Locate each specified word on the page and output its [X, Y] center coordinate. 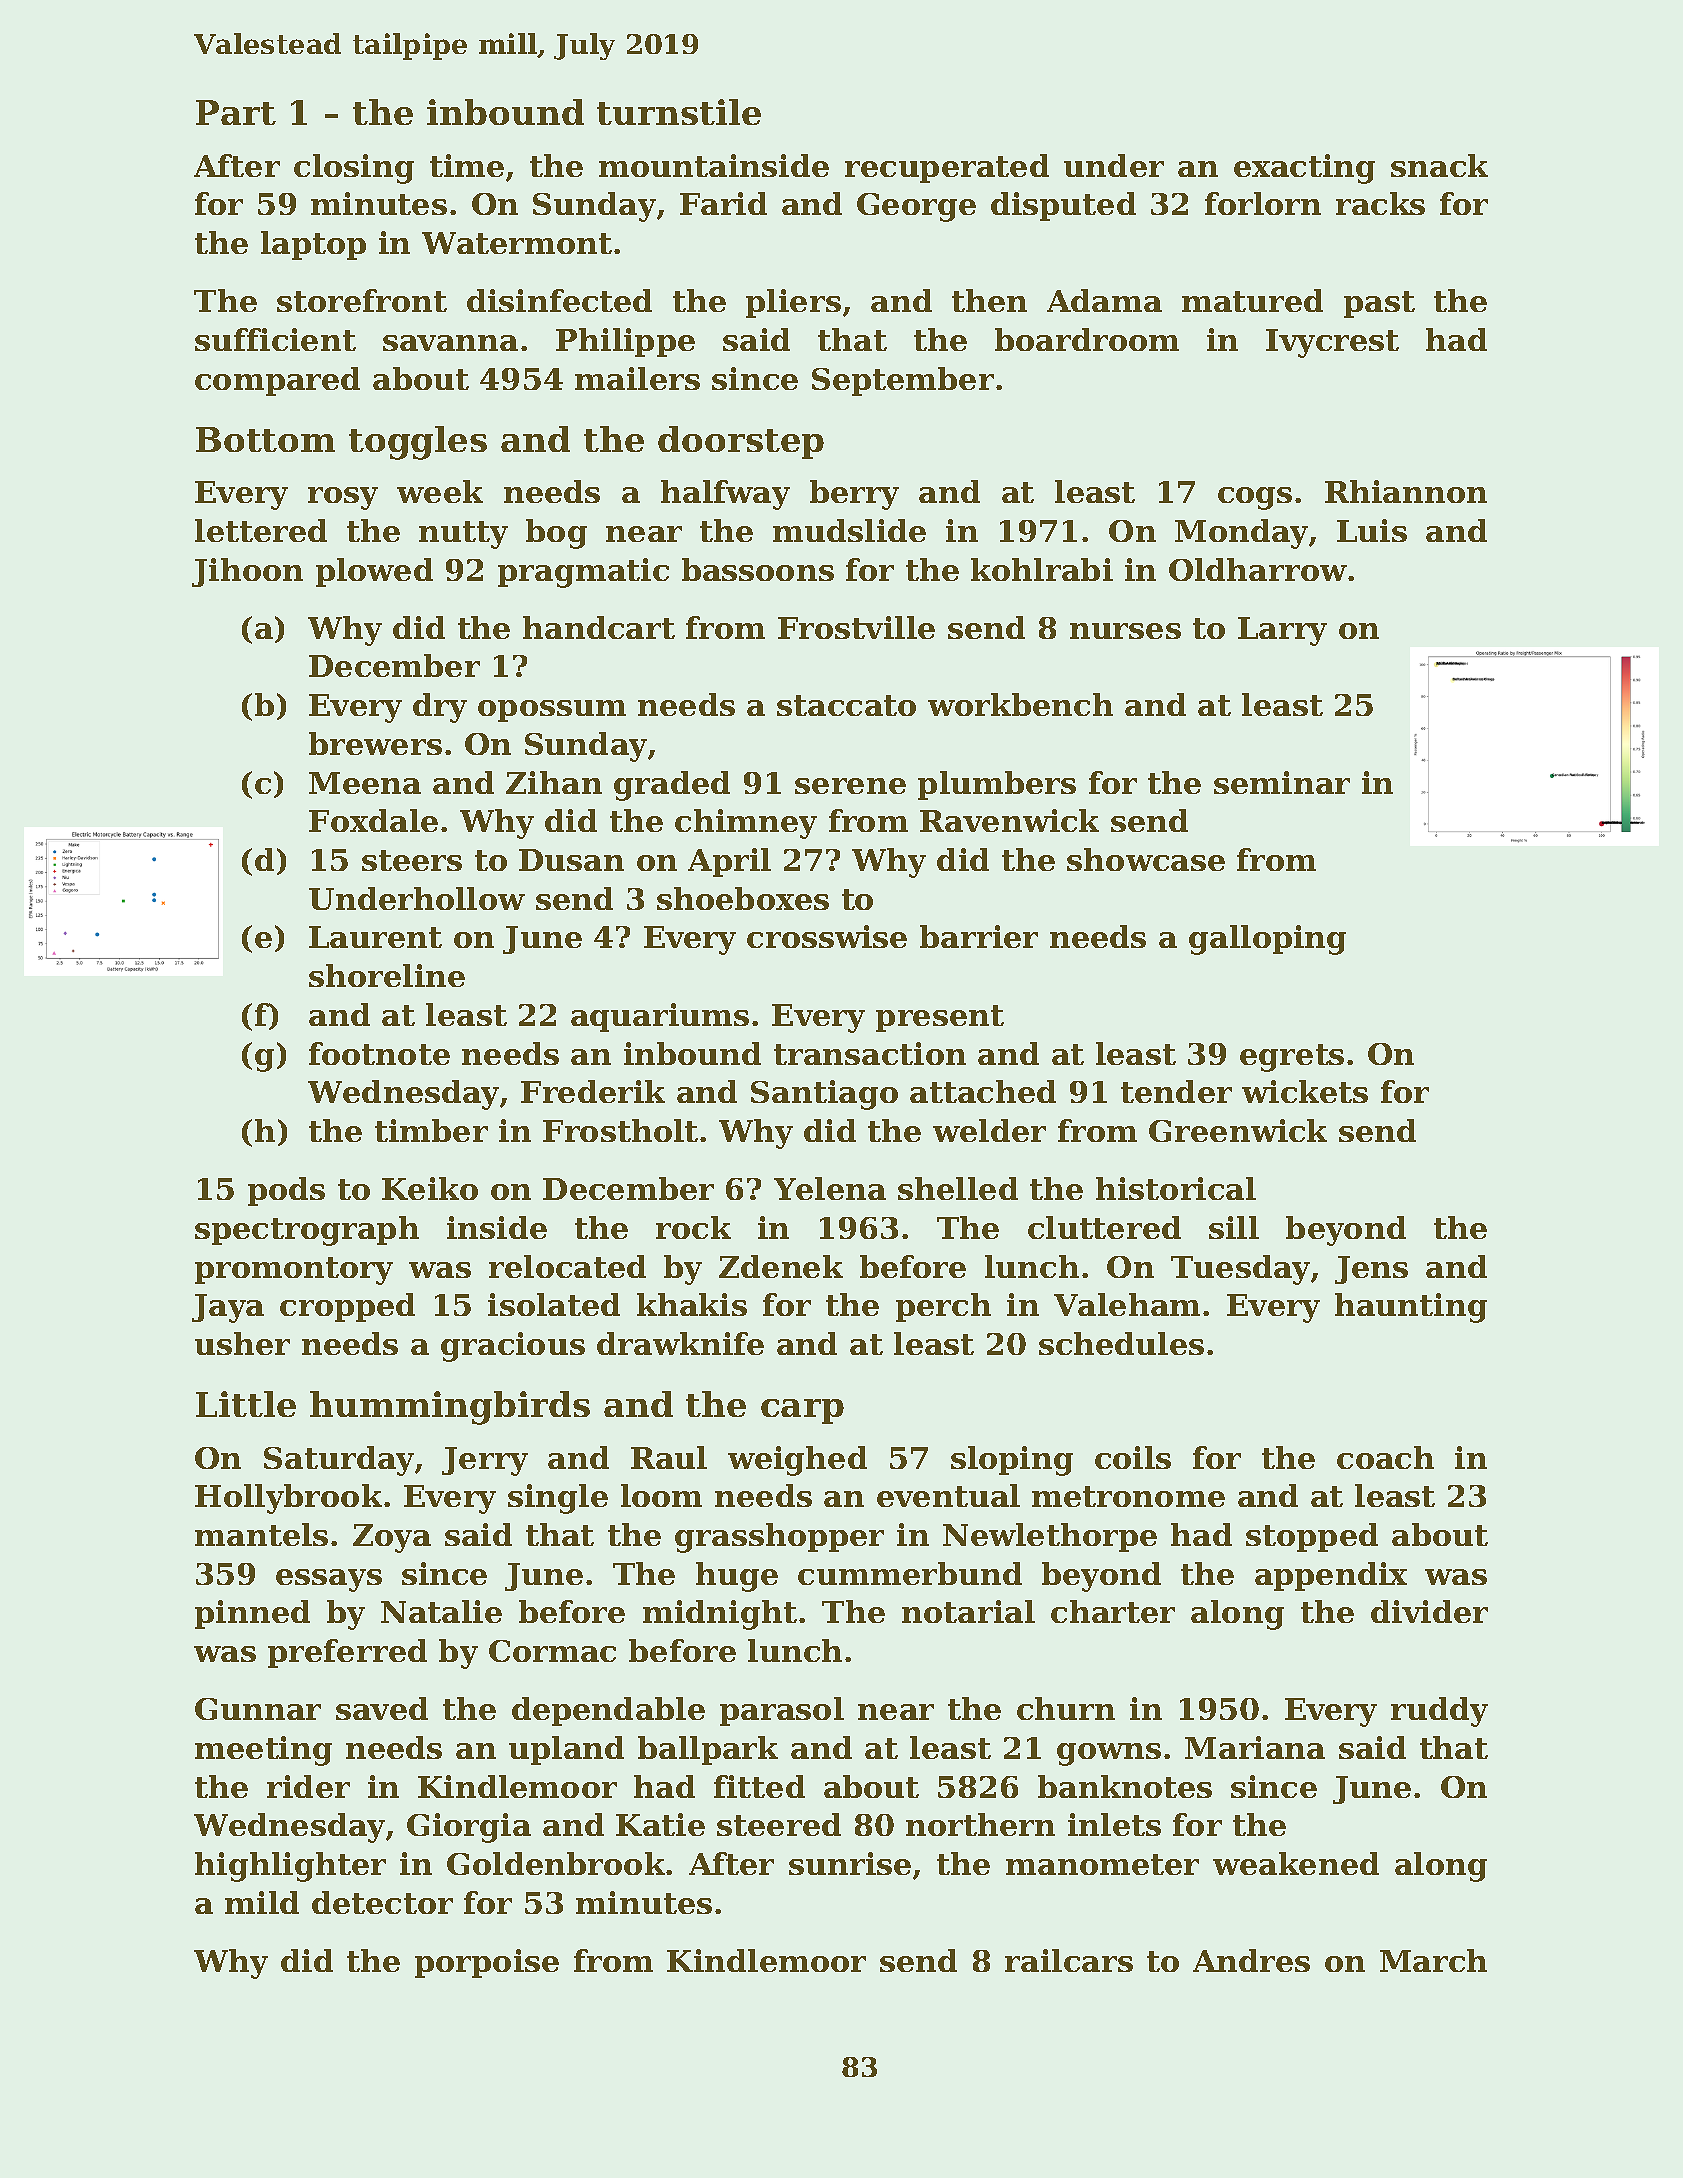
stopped [1312, 1537]
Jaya [228, 1308]
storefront [362, 300]
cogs [1255, 498]
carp [802, 1411]
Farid [723, 203]
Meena [365, 783]
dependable [608, 1711]
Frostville [856, 627]
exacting [1304, 169]
